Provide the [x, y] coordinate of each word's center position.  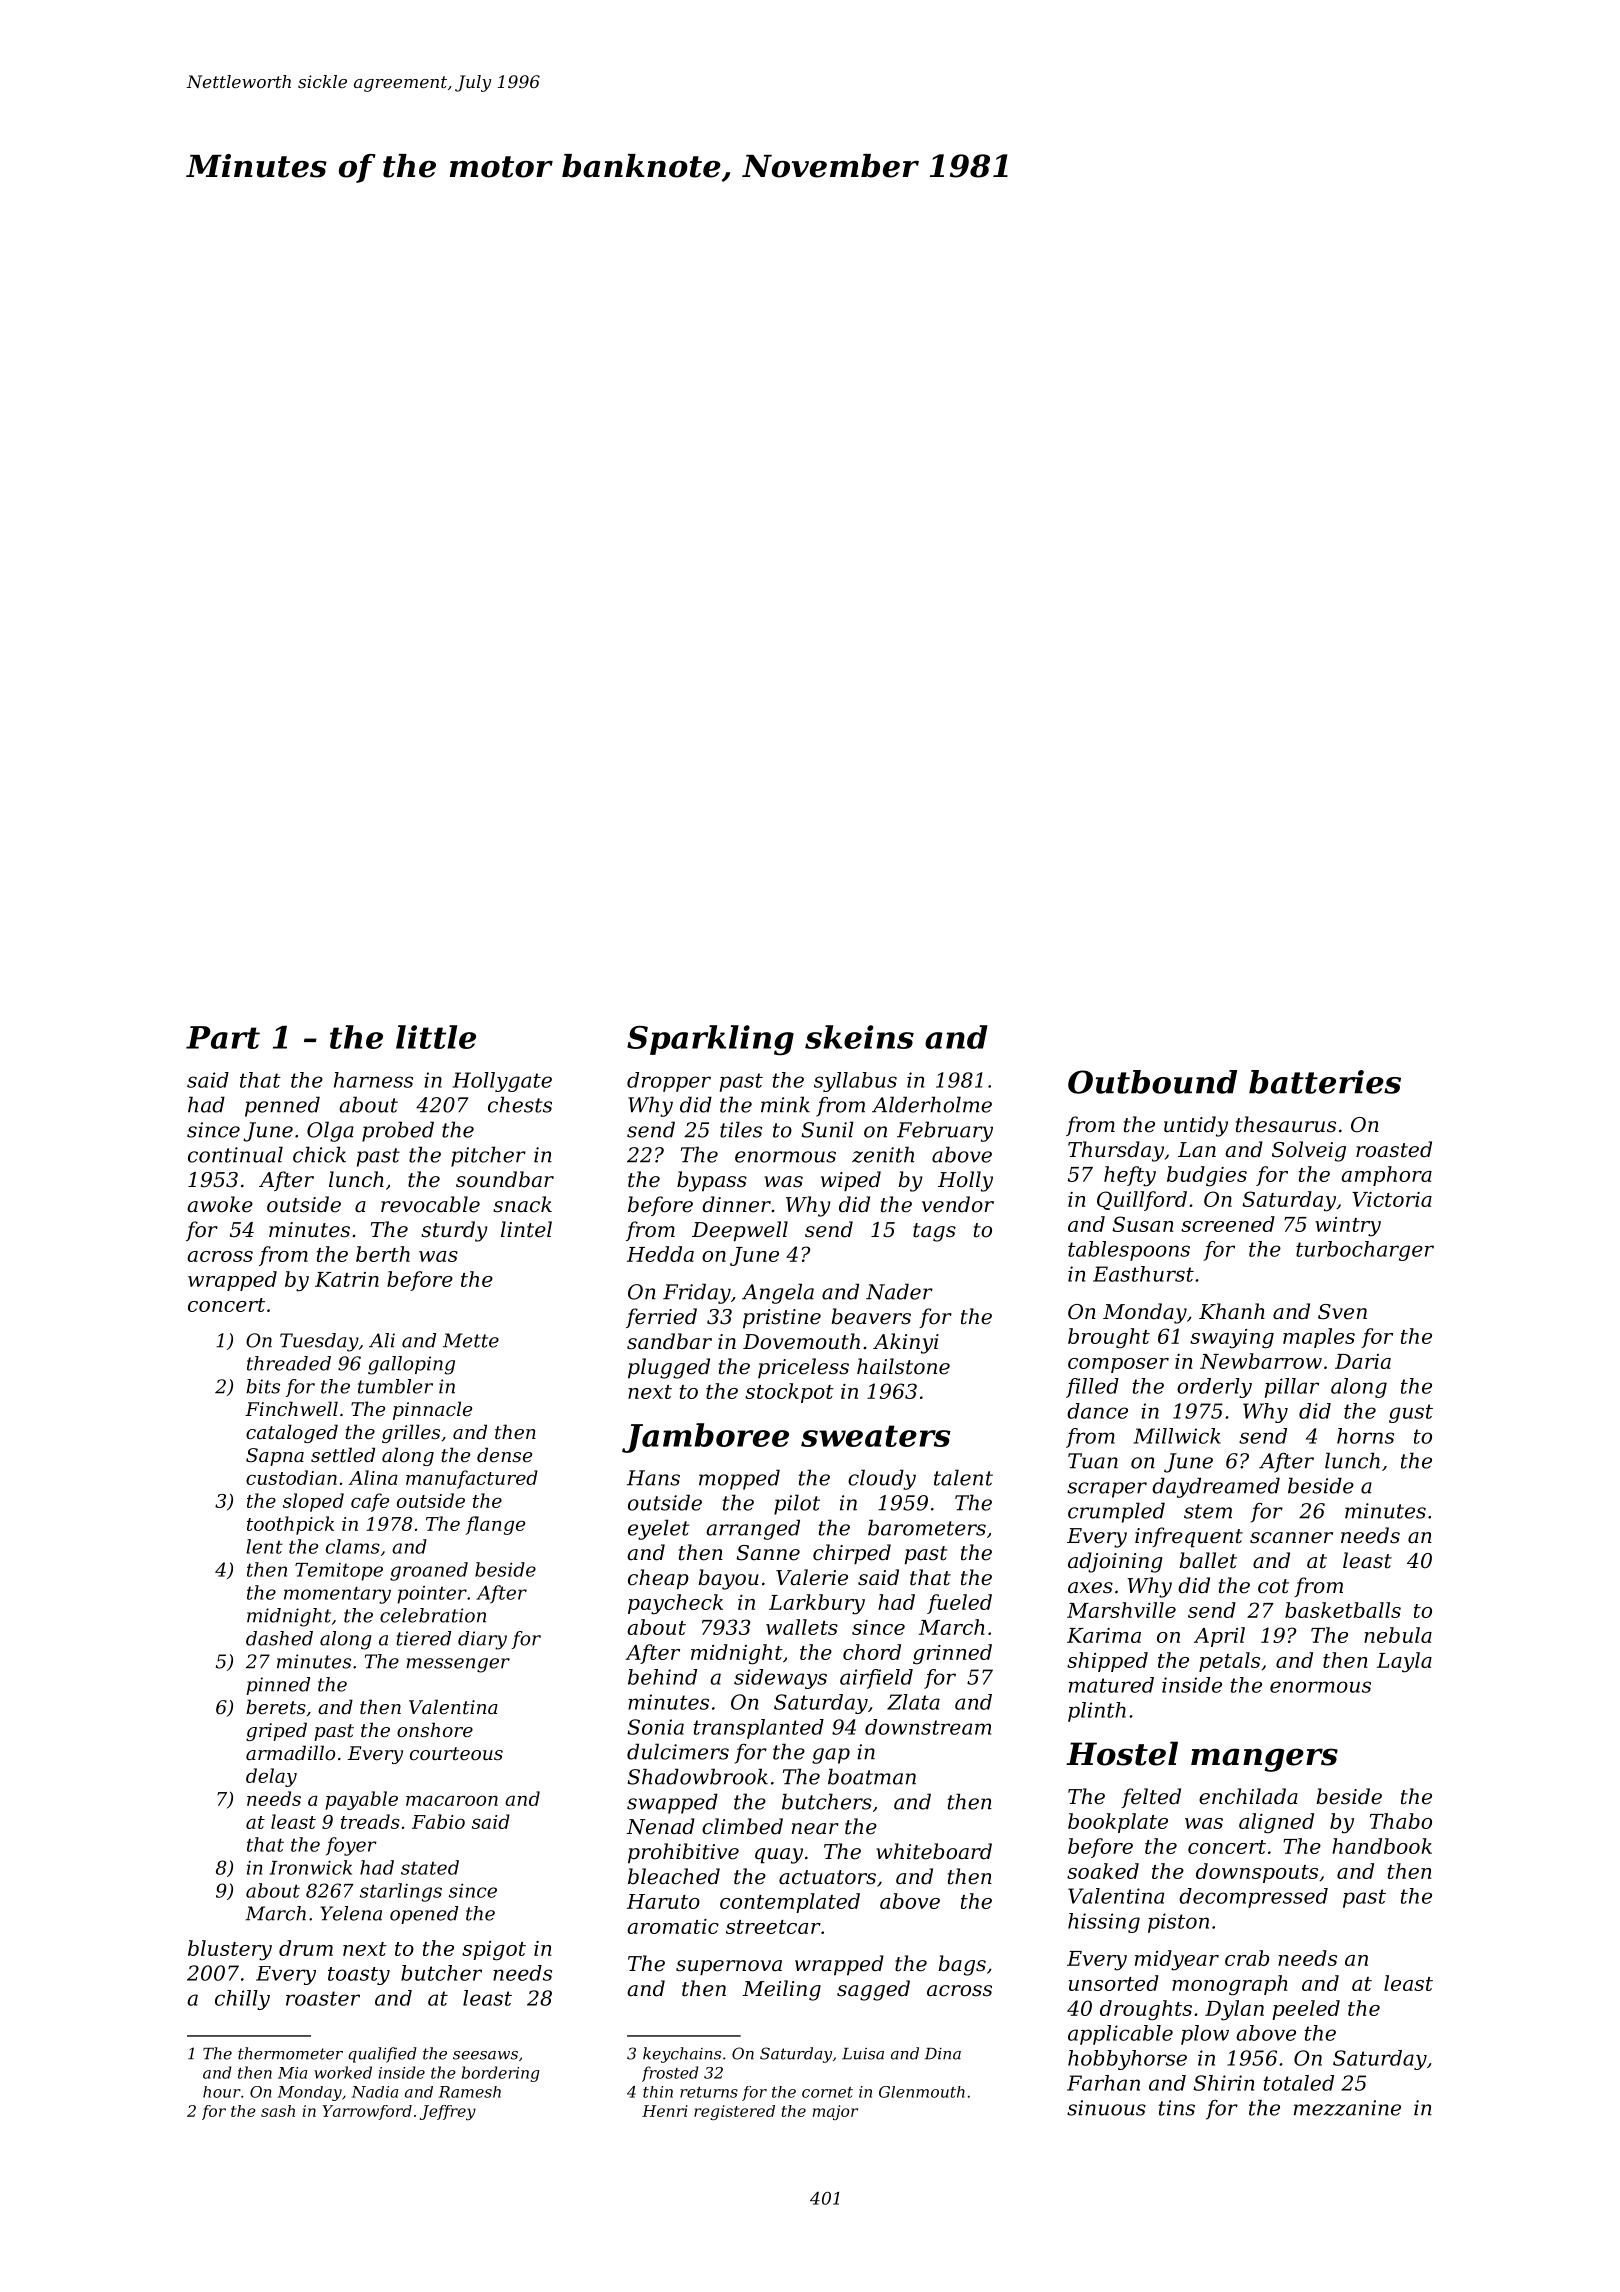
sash [278, 2111]
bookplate [1118, 1823]
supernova [729, 1968]
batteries [1325, 1082]
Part [223, 1037]
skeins [859, 1037]
